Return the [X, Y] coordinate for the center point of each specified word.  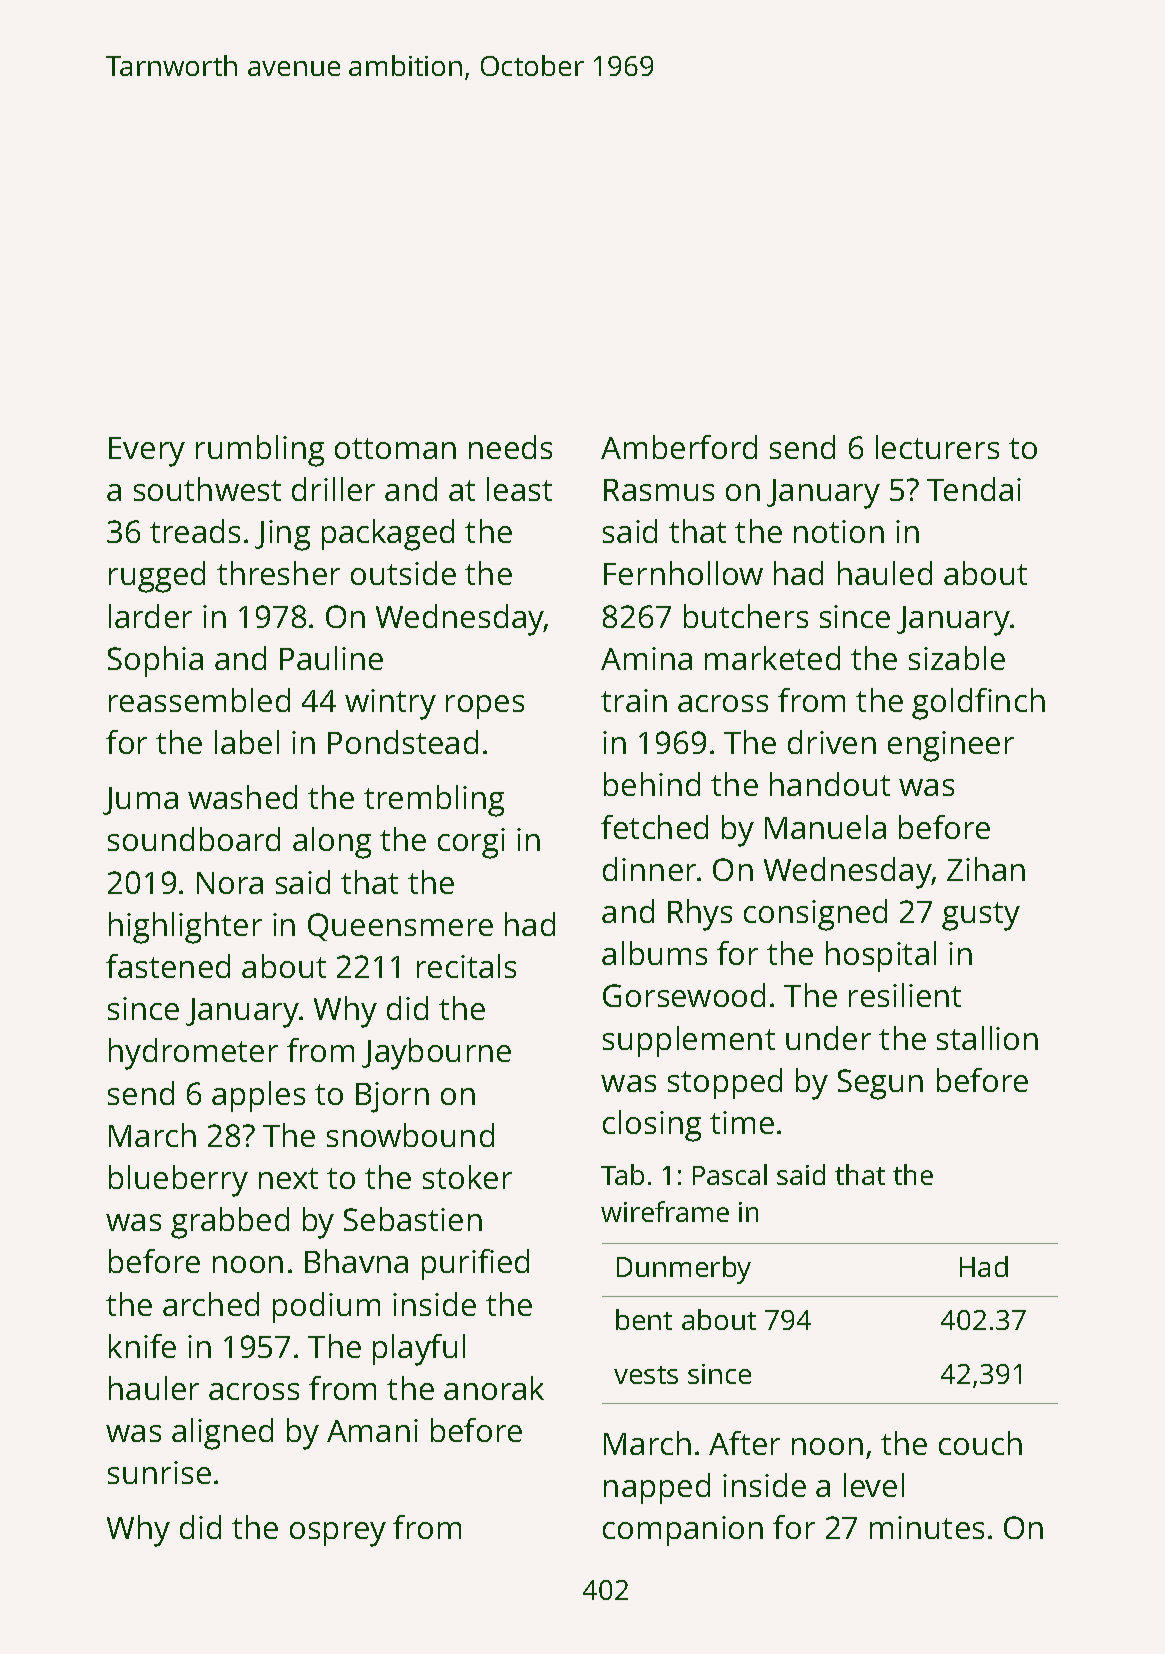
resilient [905, 995]
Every [147, 452]
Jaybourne [436, 1054]
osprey [338, 1534]
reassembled [199, 700]
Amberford [679, 447]
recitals [466, 966]
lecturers [937, 447]
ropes [485, 707]
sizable [957, 658]
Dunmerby [684, 1270]
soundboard [194, 839]
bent [644, 1319]
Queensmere [400, 927]
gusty [981, 916]
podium [326, 1307]
